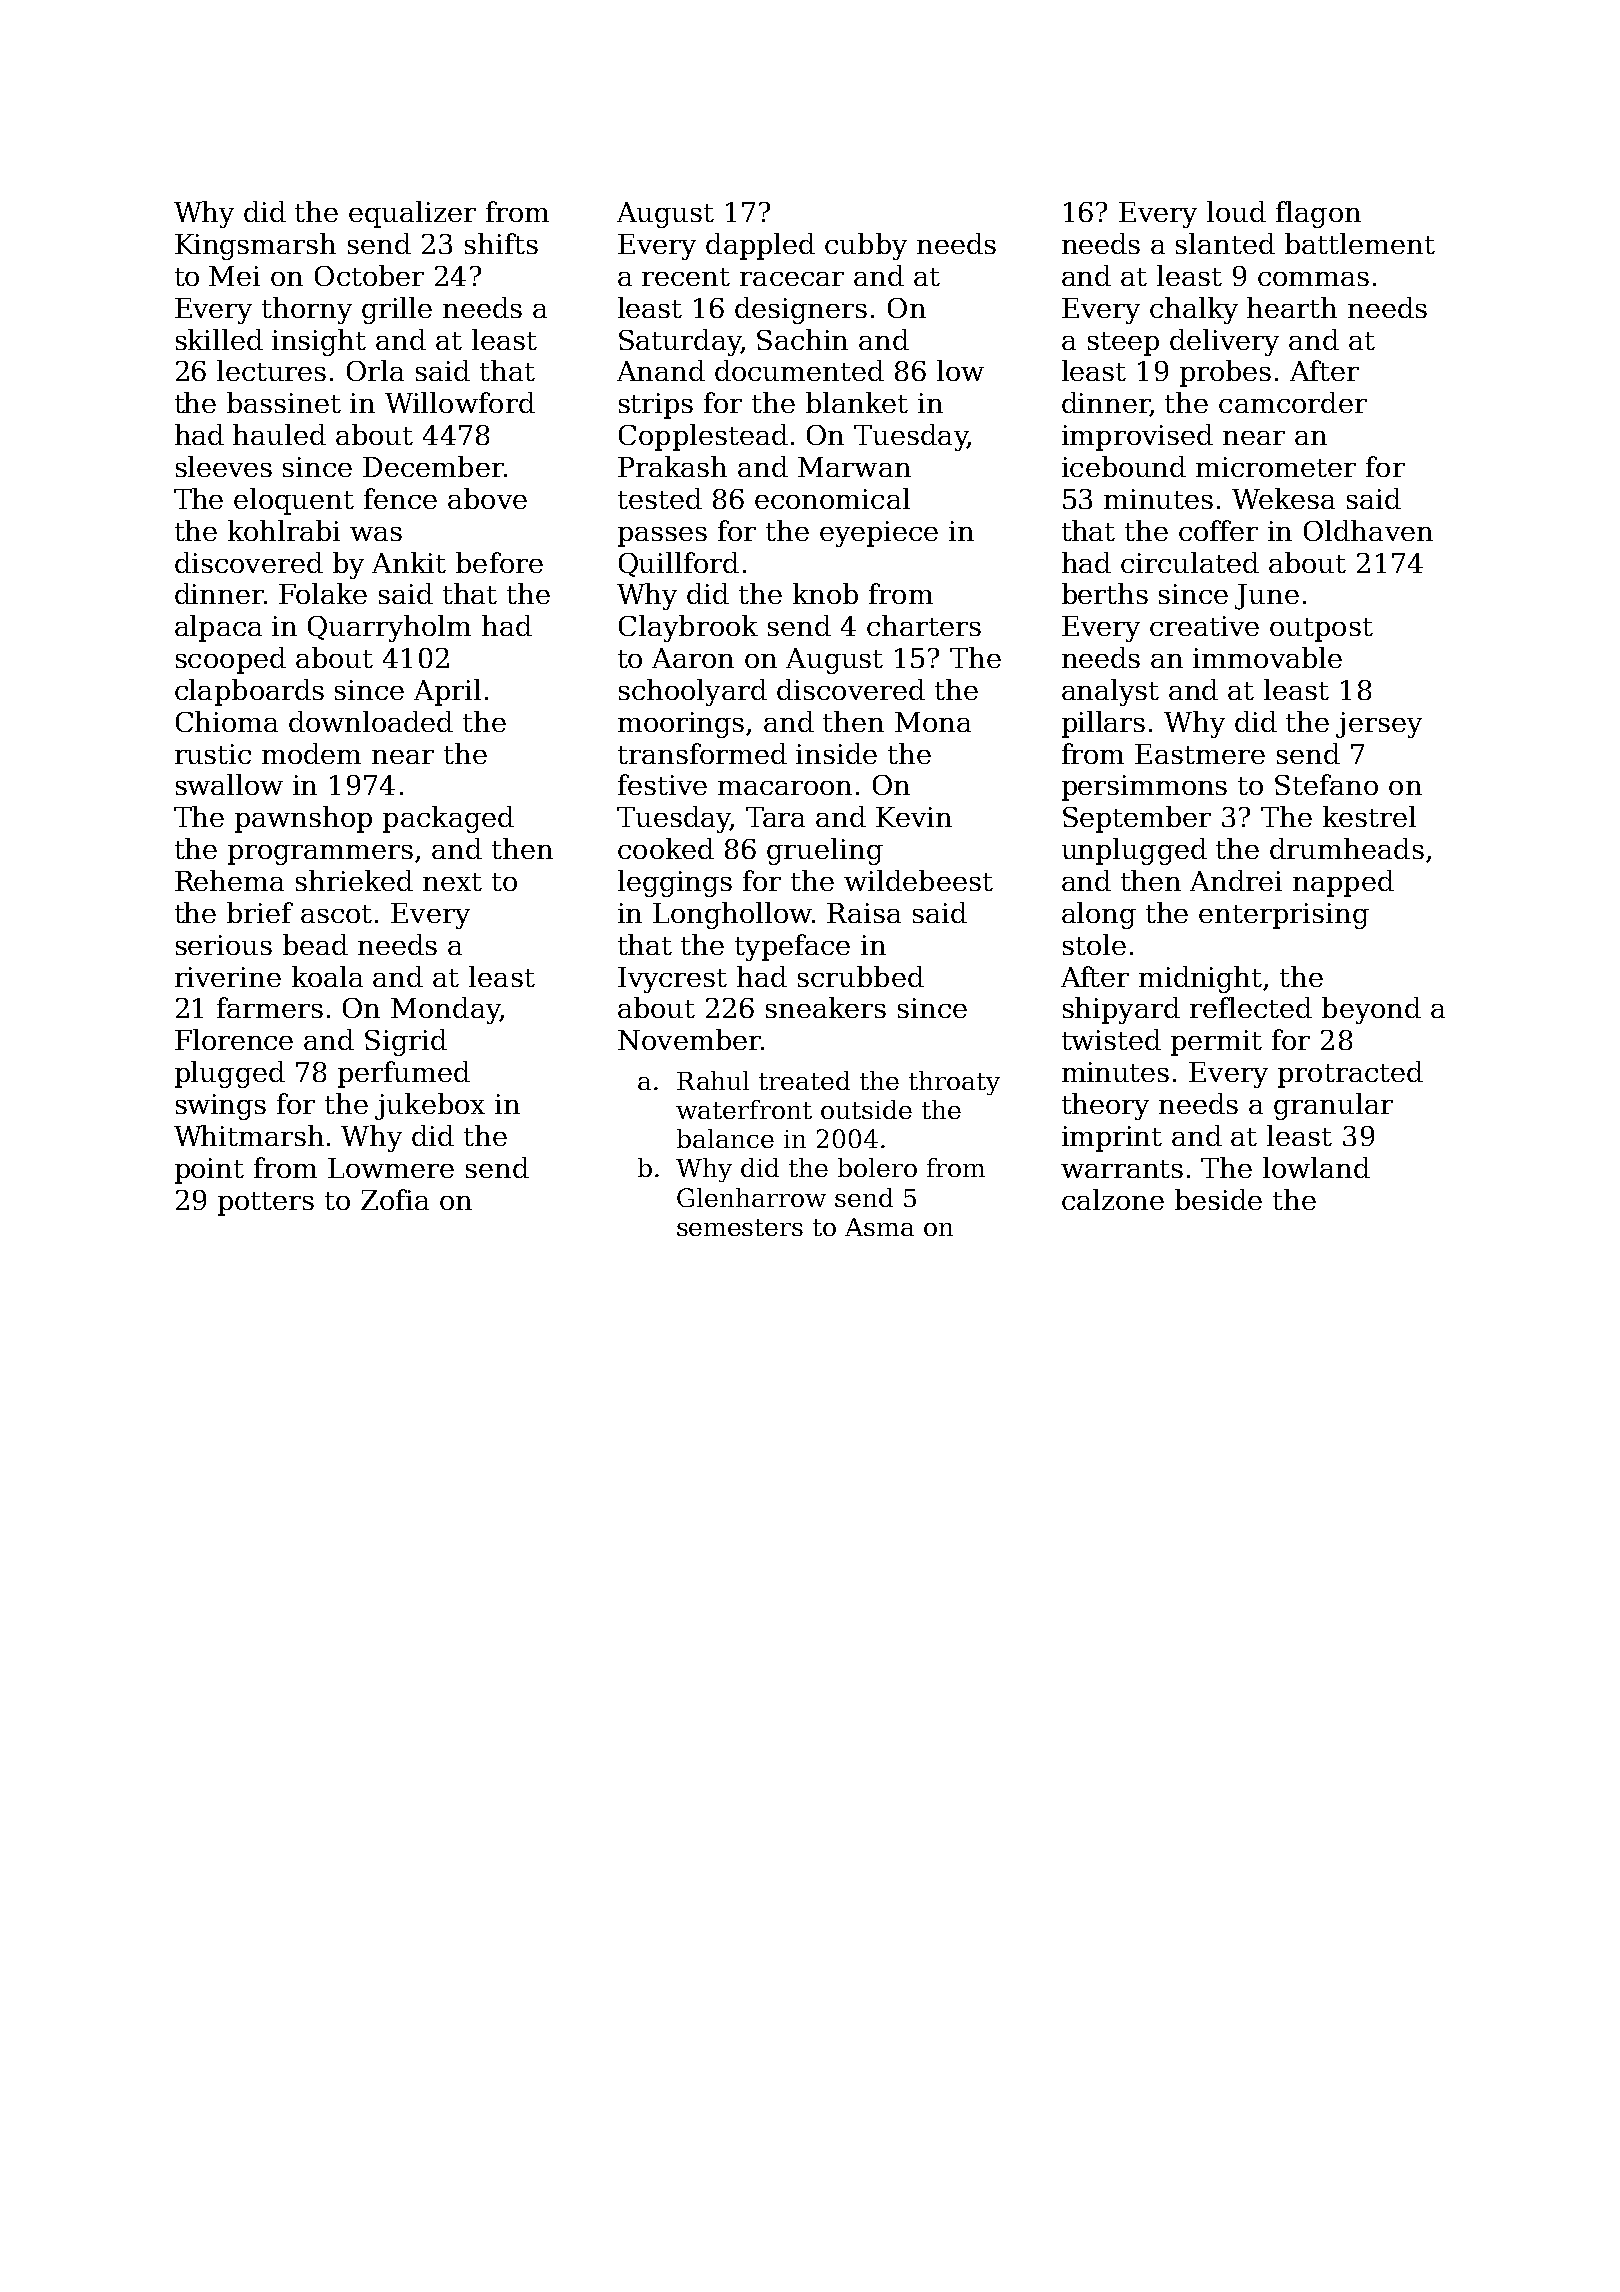 The image size is (1620, 2292). I want to click on equalizer, so click(412, 214).
